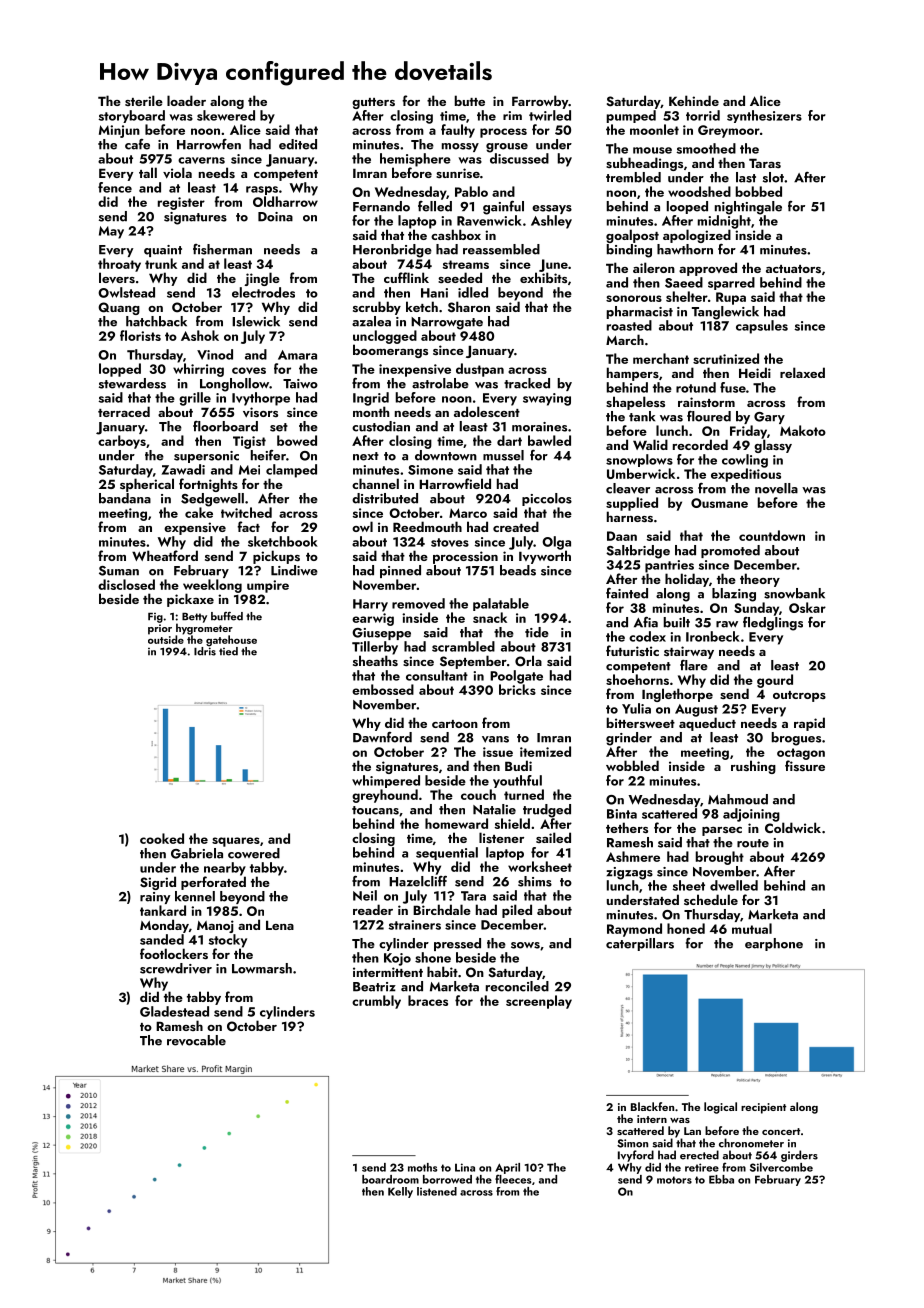 The image size is (924, 1308). Describe the element at coordinates (196, 1040) in the image. I see `revocable` at that location.
